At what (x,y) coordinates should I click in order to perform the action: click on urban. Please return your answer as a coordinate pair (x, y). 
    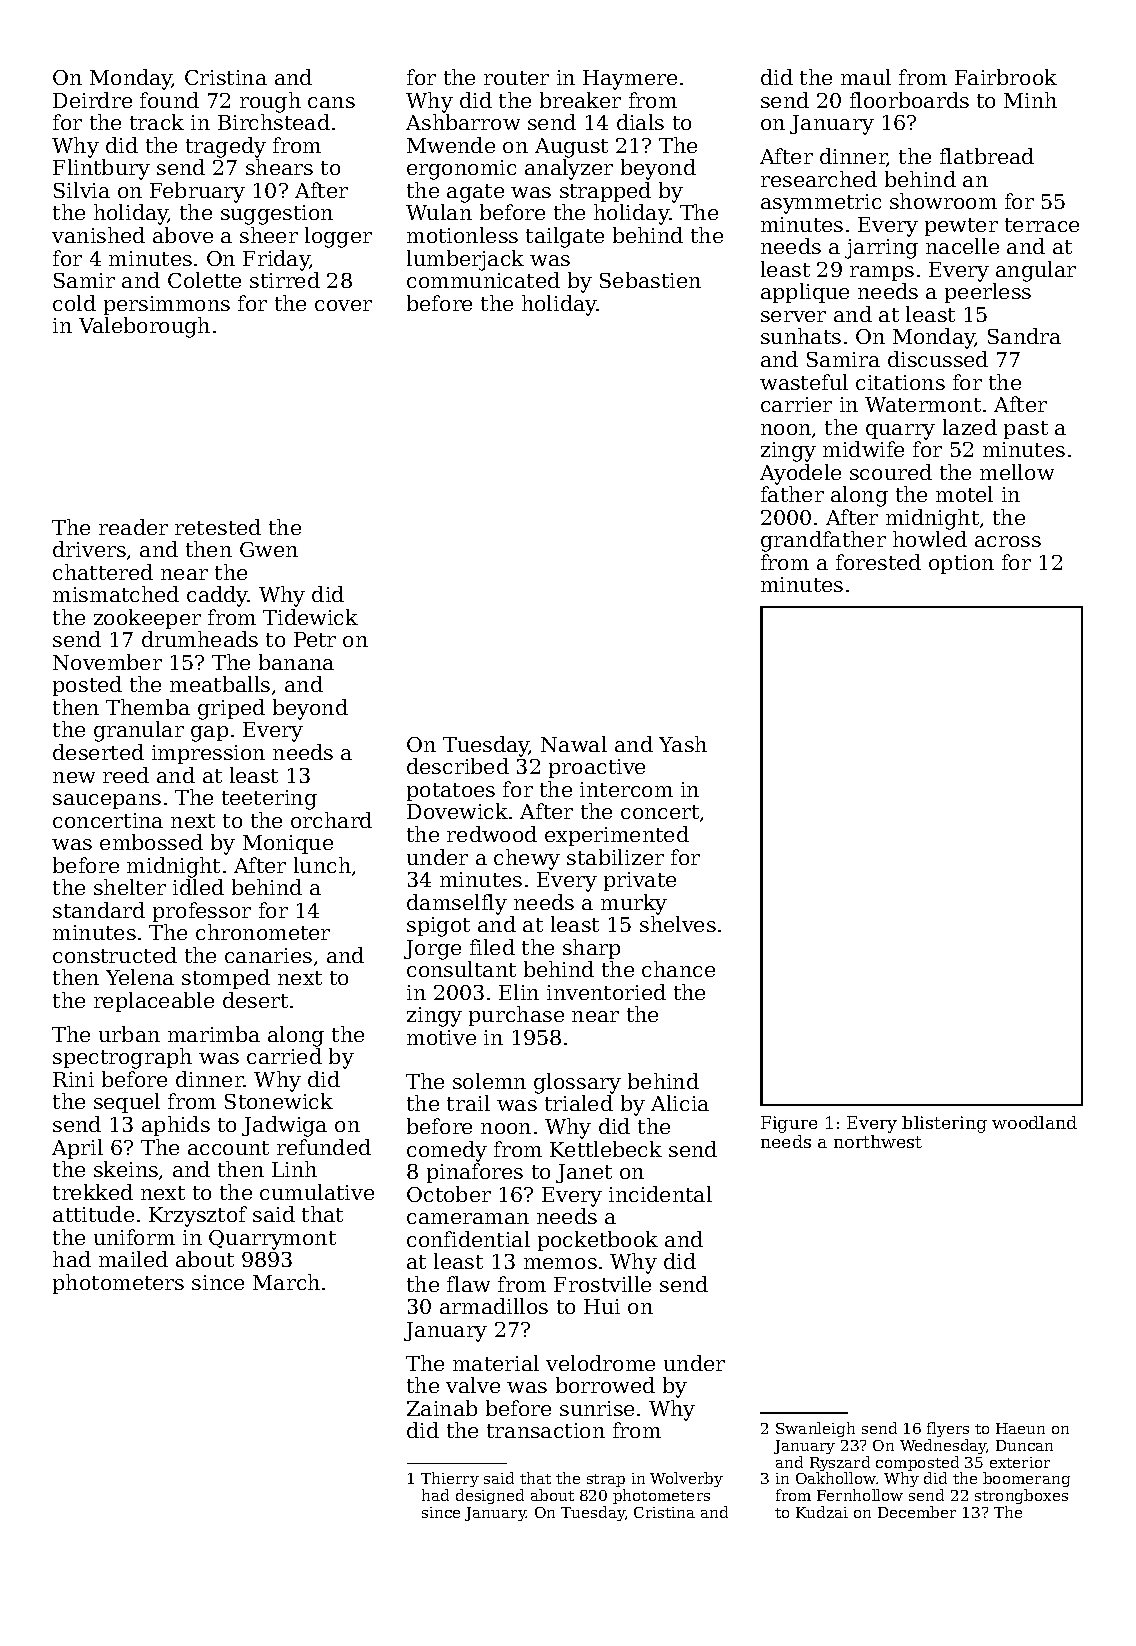
    Looking at the image, I should click on (129, 1034).
